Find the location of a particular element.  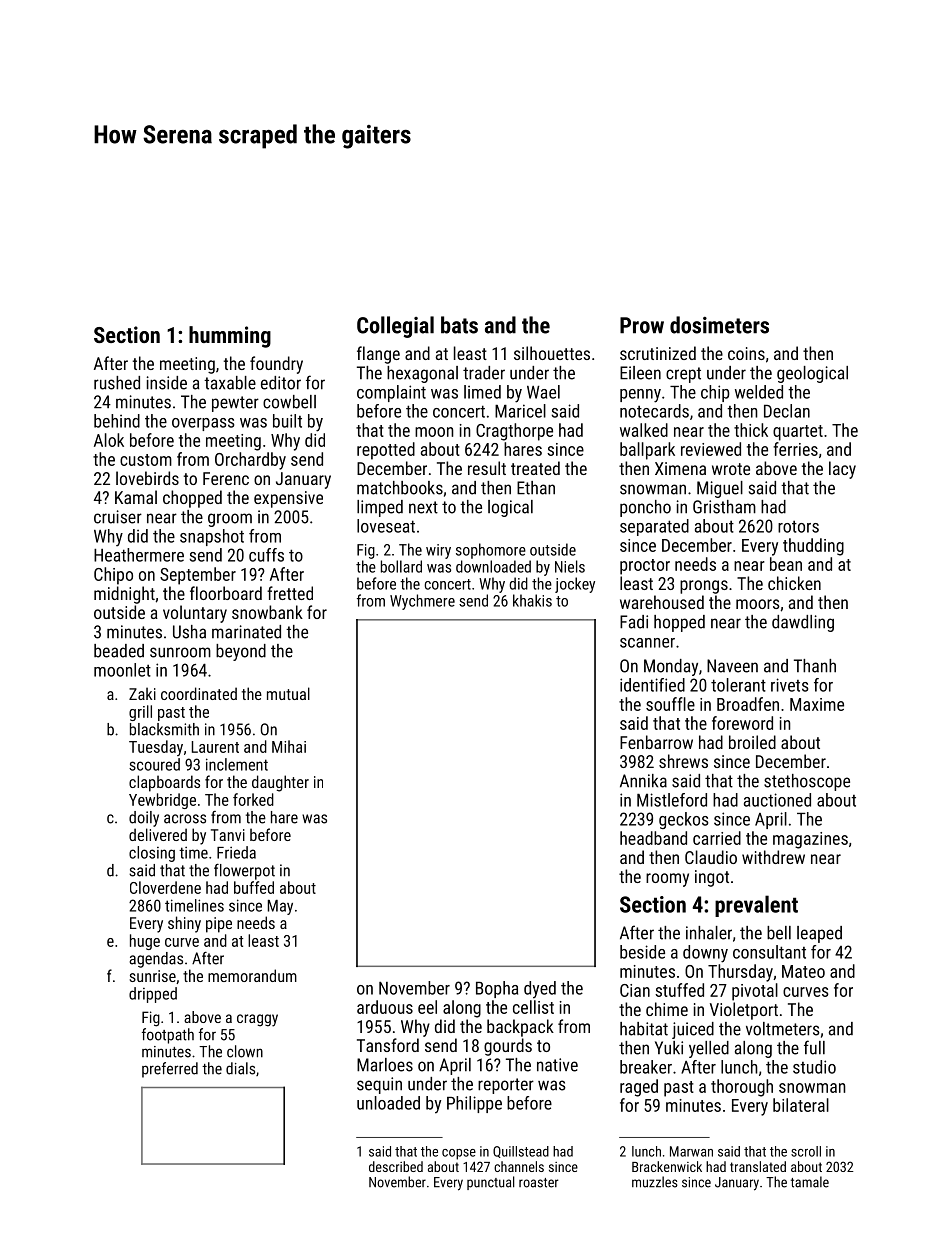

doily is located at coordinates (144, 819).
